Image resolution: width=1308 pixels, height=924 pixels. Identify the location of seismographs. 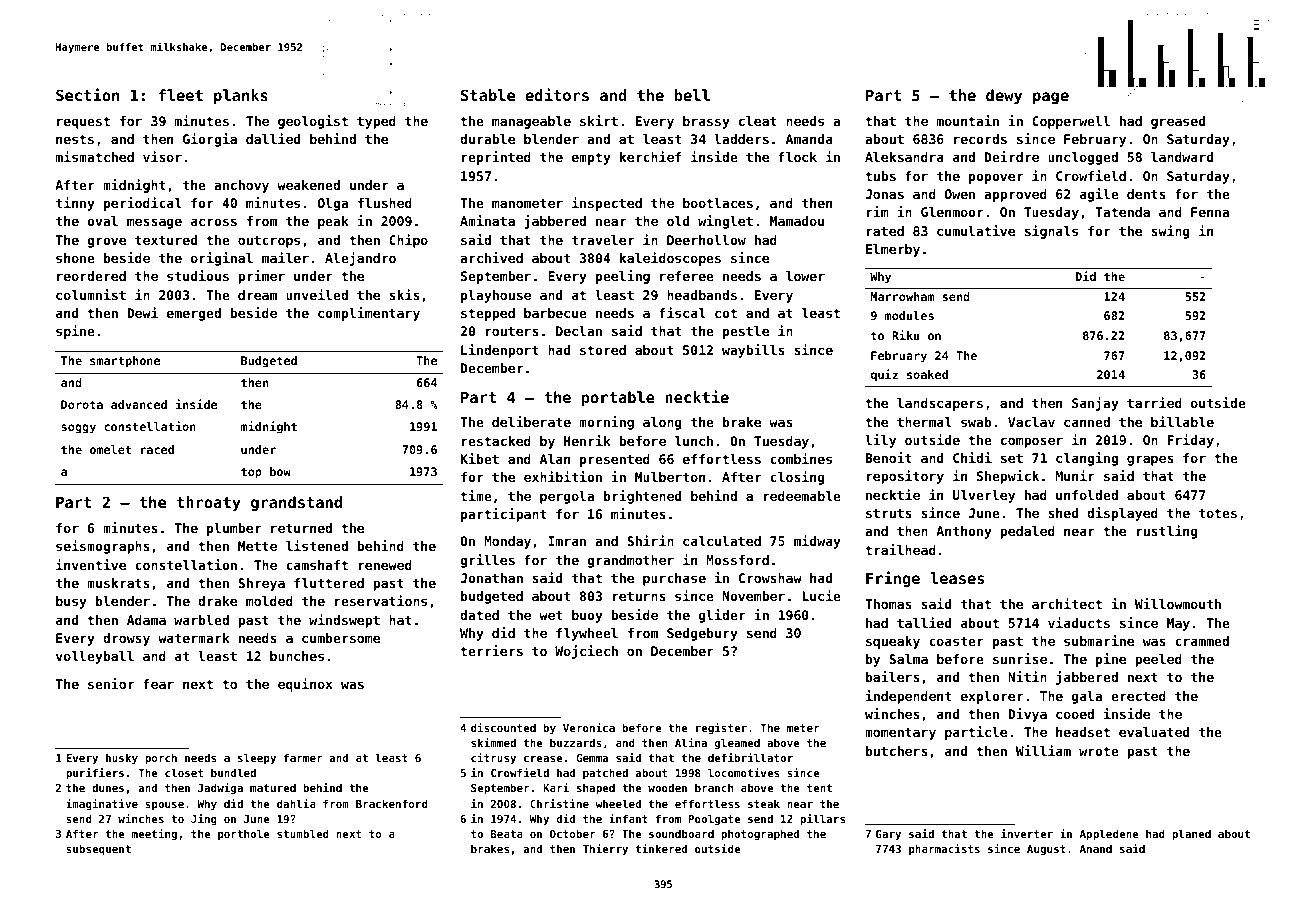
(103, 547).
